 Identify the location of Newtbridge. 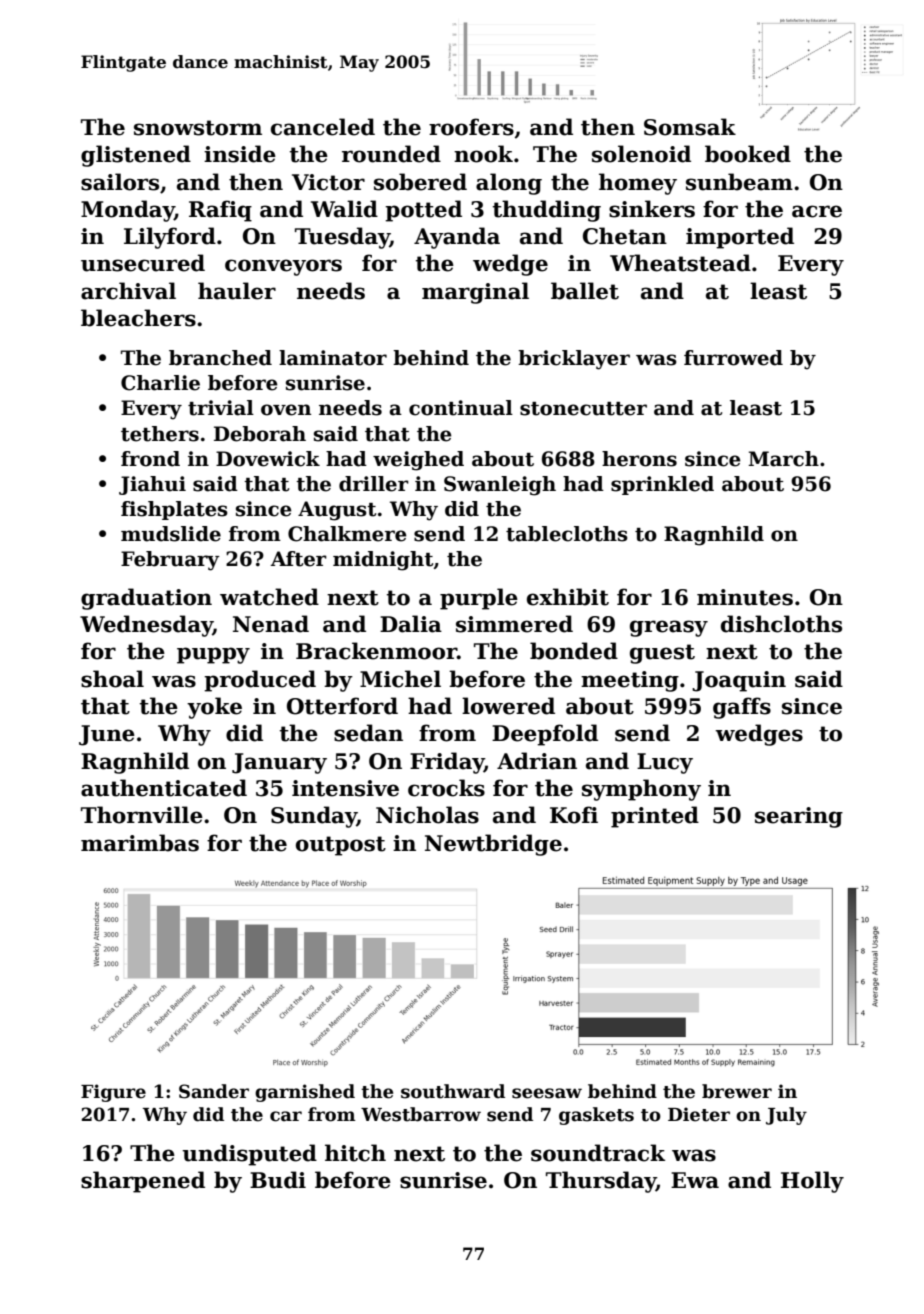
(493, 845).
